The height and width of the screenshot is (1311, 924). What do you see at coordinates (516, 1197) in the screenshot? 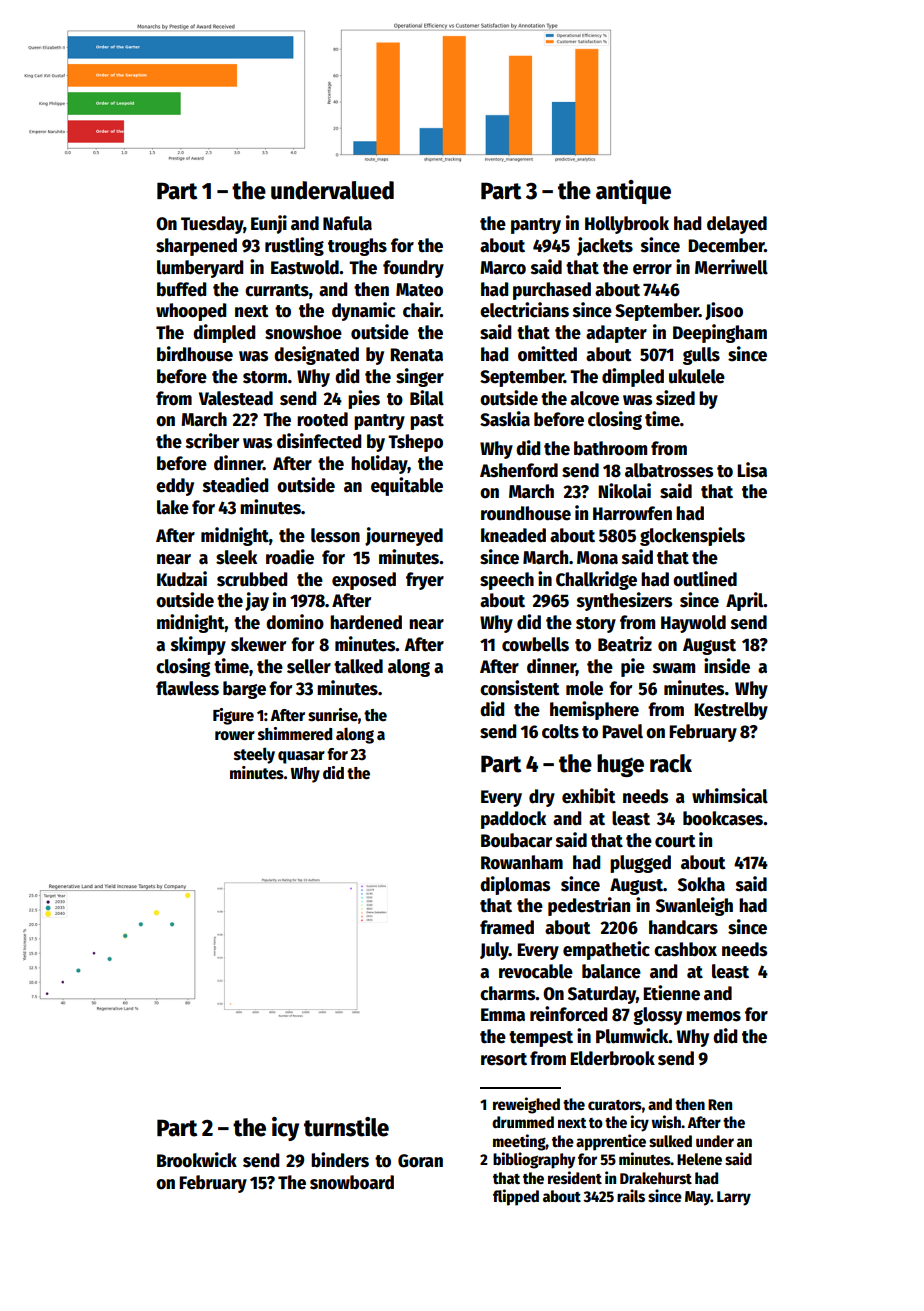
I see `flipped` at bounding box center [516, 1197].
